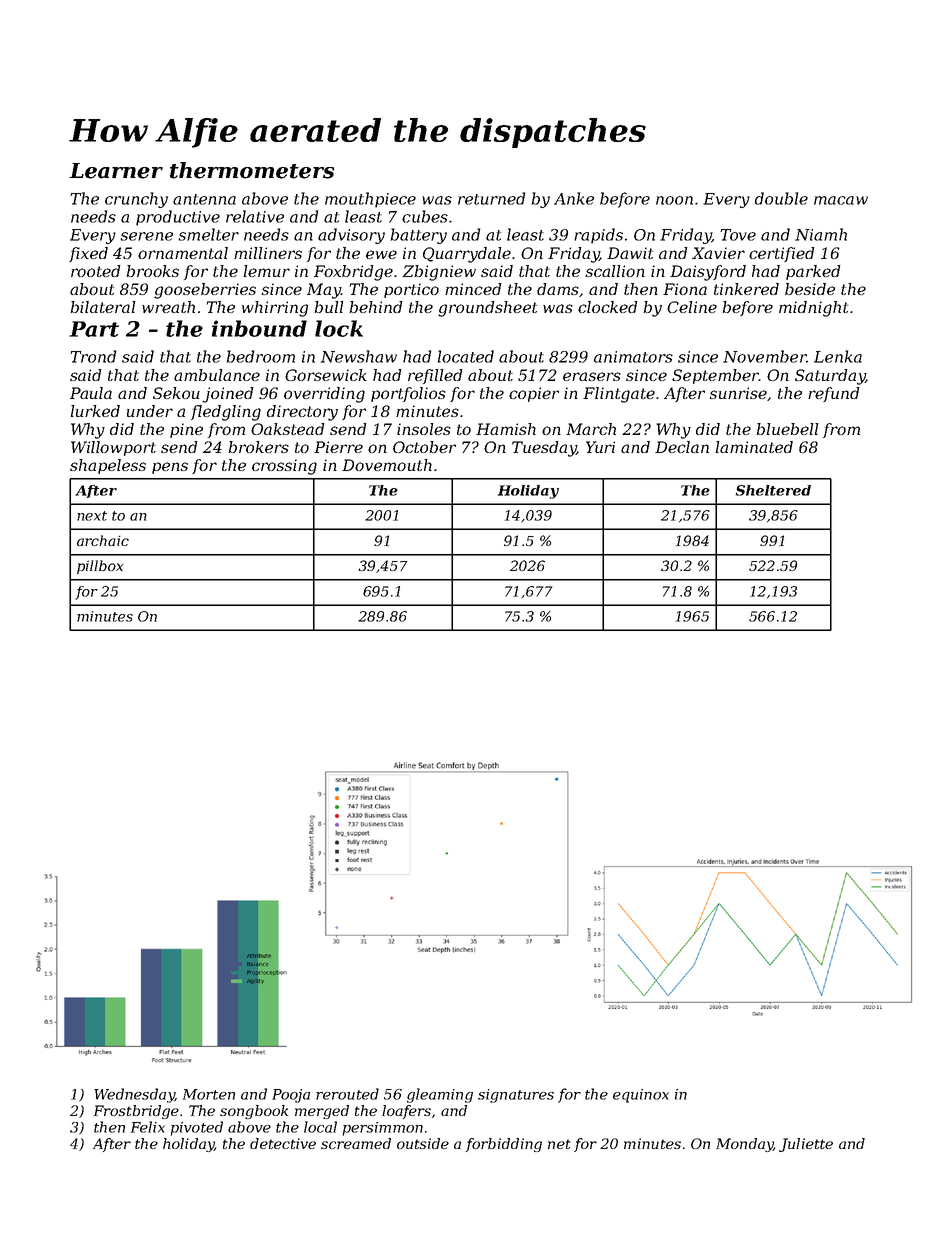 The image size is (952, 1233). What do you see at coordinates (516, 1096) in the document?
I see `signatures` at bounding box center [516, 1096].
